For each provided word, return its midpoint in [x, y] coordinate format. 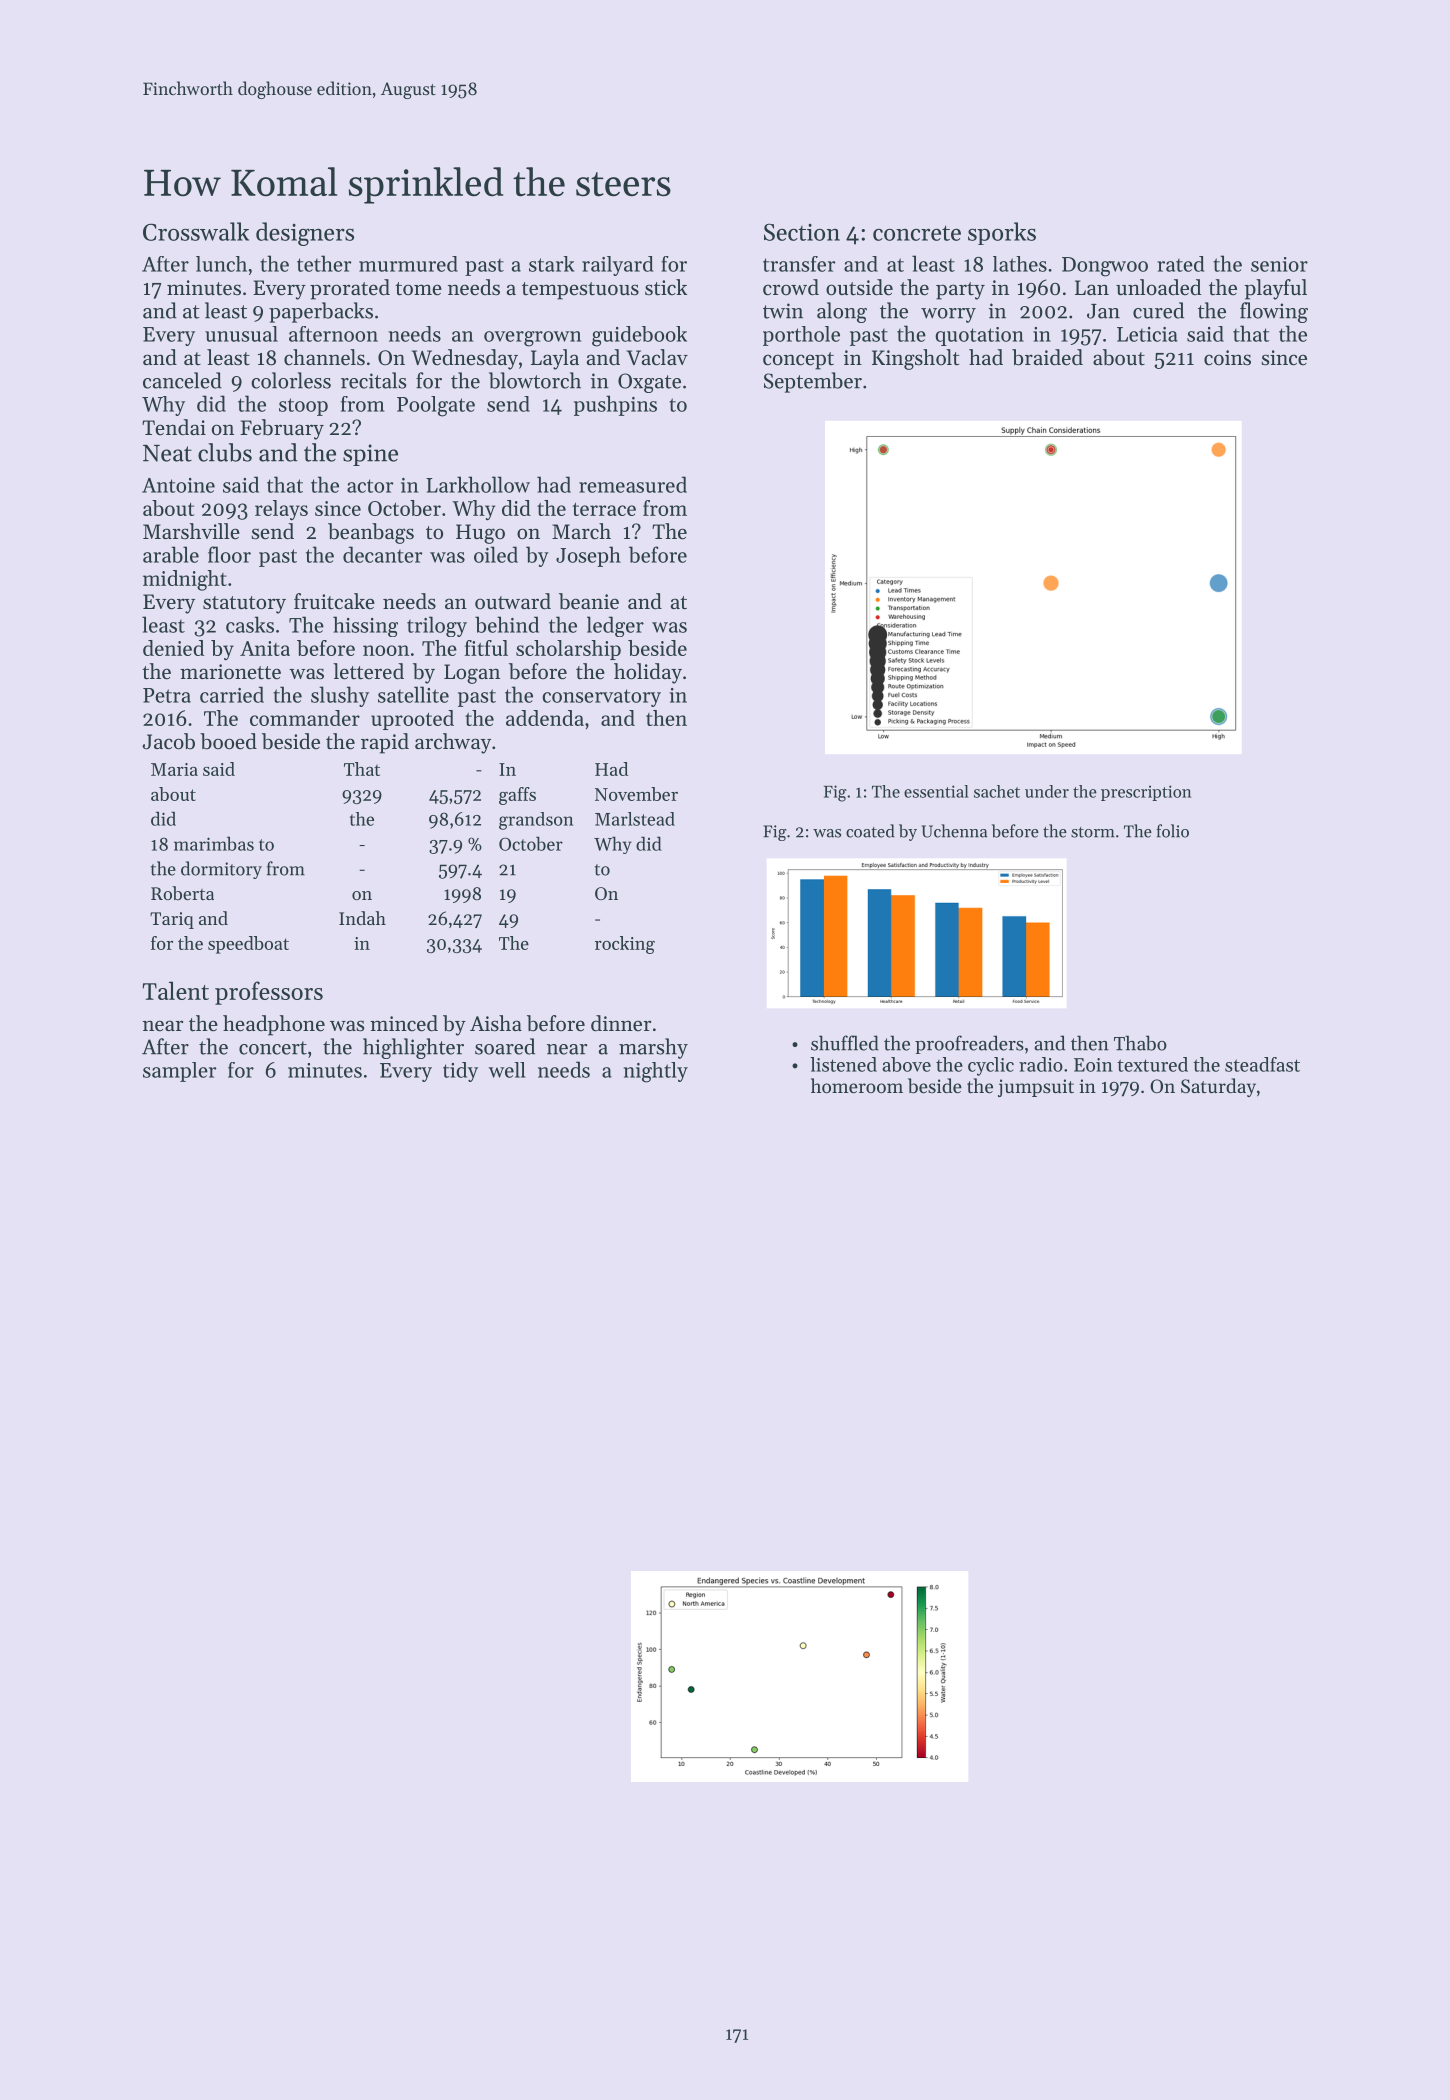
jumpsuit [1036, 1088]
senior [1279, 264]
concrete [917, 233]
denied [173, 648]
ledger [615, 626]
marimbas [214, 843]
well [507, 1070]
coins [1227, 358]
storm [1093, 832]
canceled [182, 380]
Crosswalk [196, 231]
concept [798, 361]
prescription [1146, 793]
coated [870, 831]
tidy [460, 1072]
